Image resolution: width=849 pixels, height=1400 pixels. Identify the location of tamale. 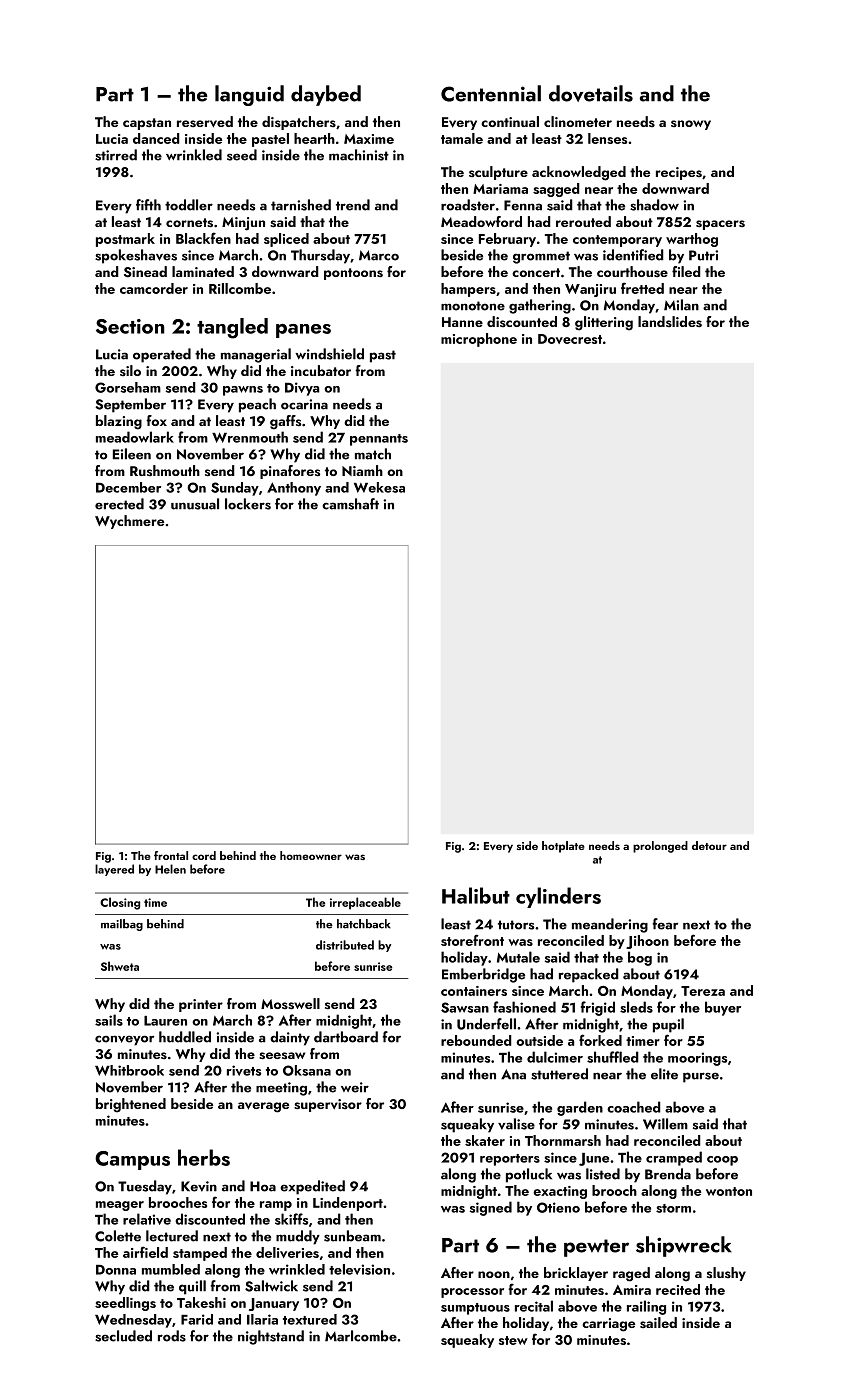
(462, 138).
